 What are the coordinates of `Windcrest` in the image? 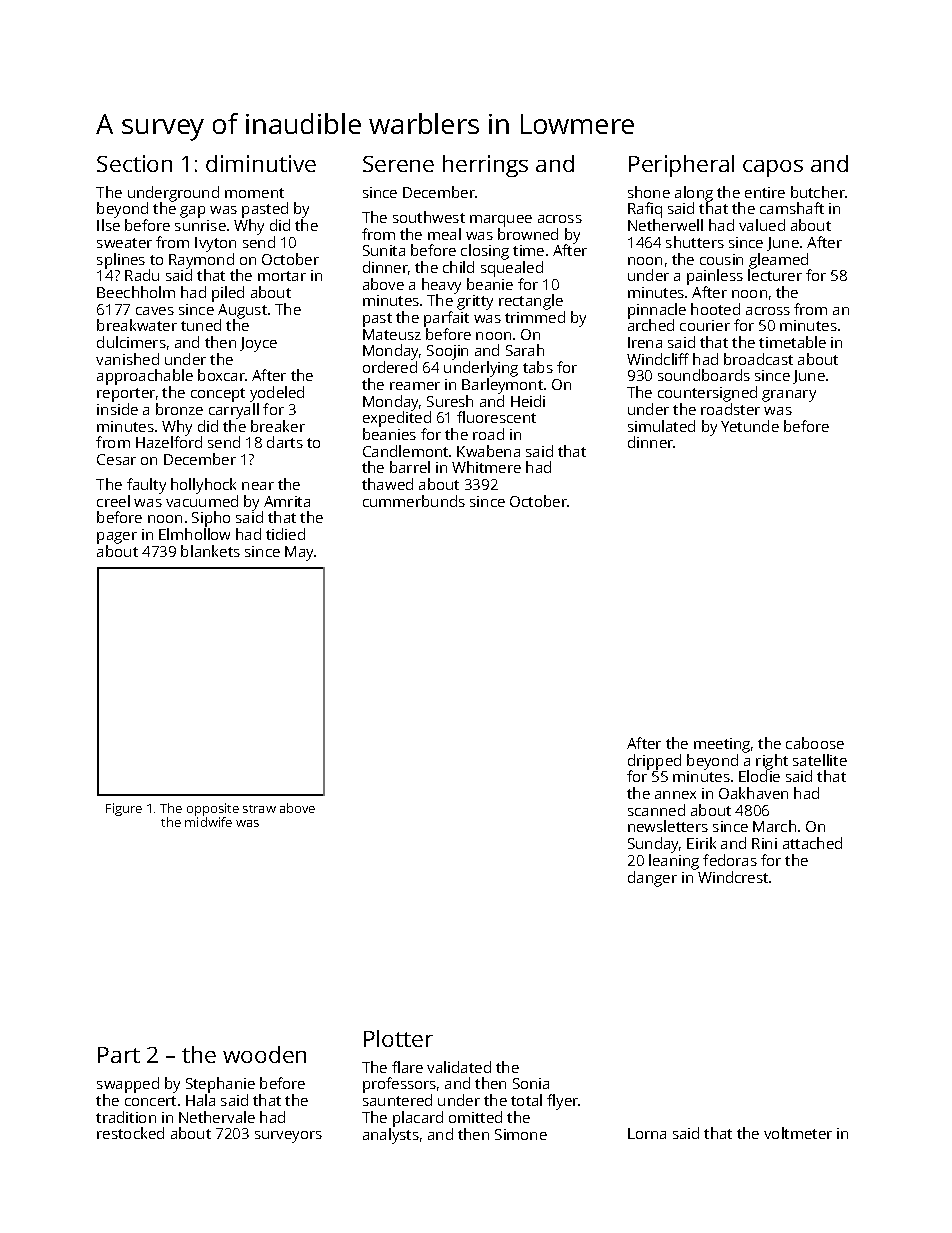 It's located at (733, 877).
